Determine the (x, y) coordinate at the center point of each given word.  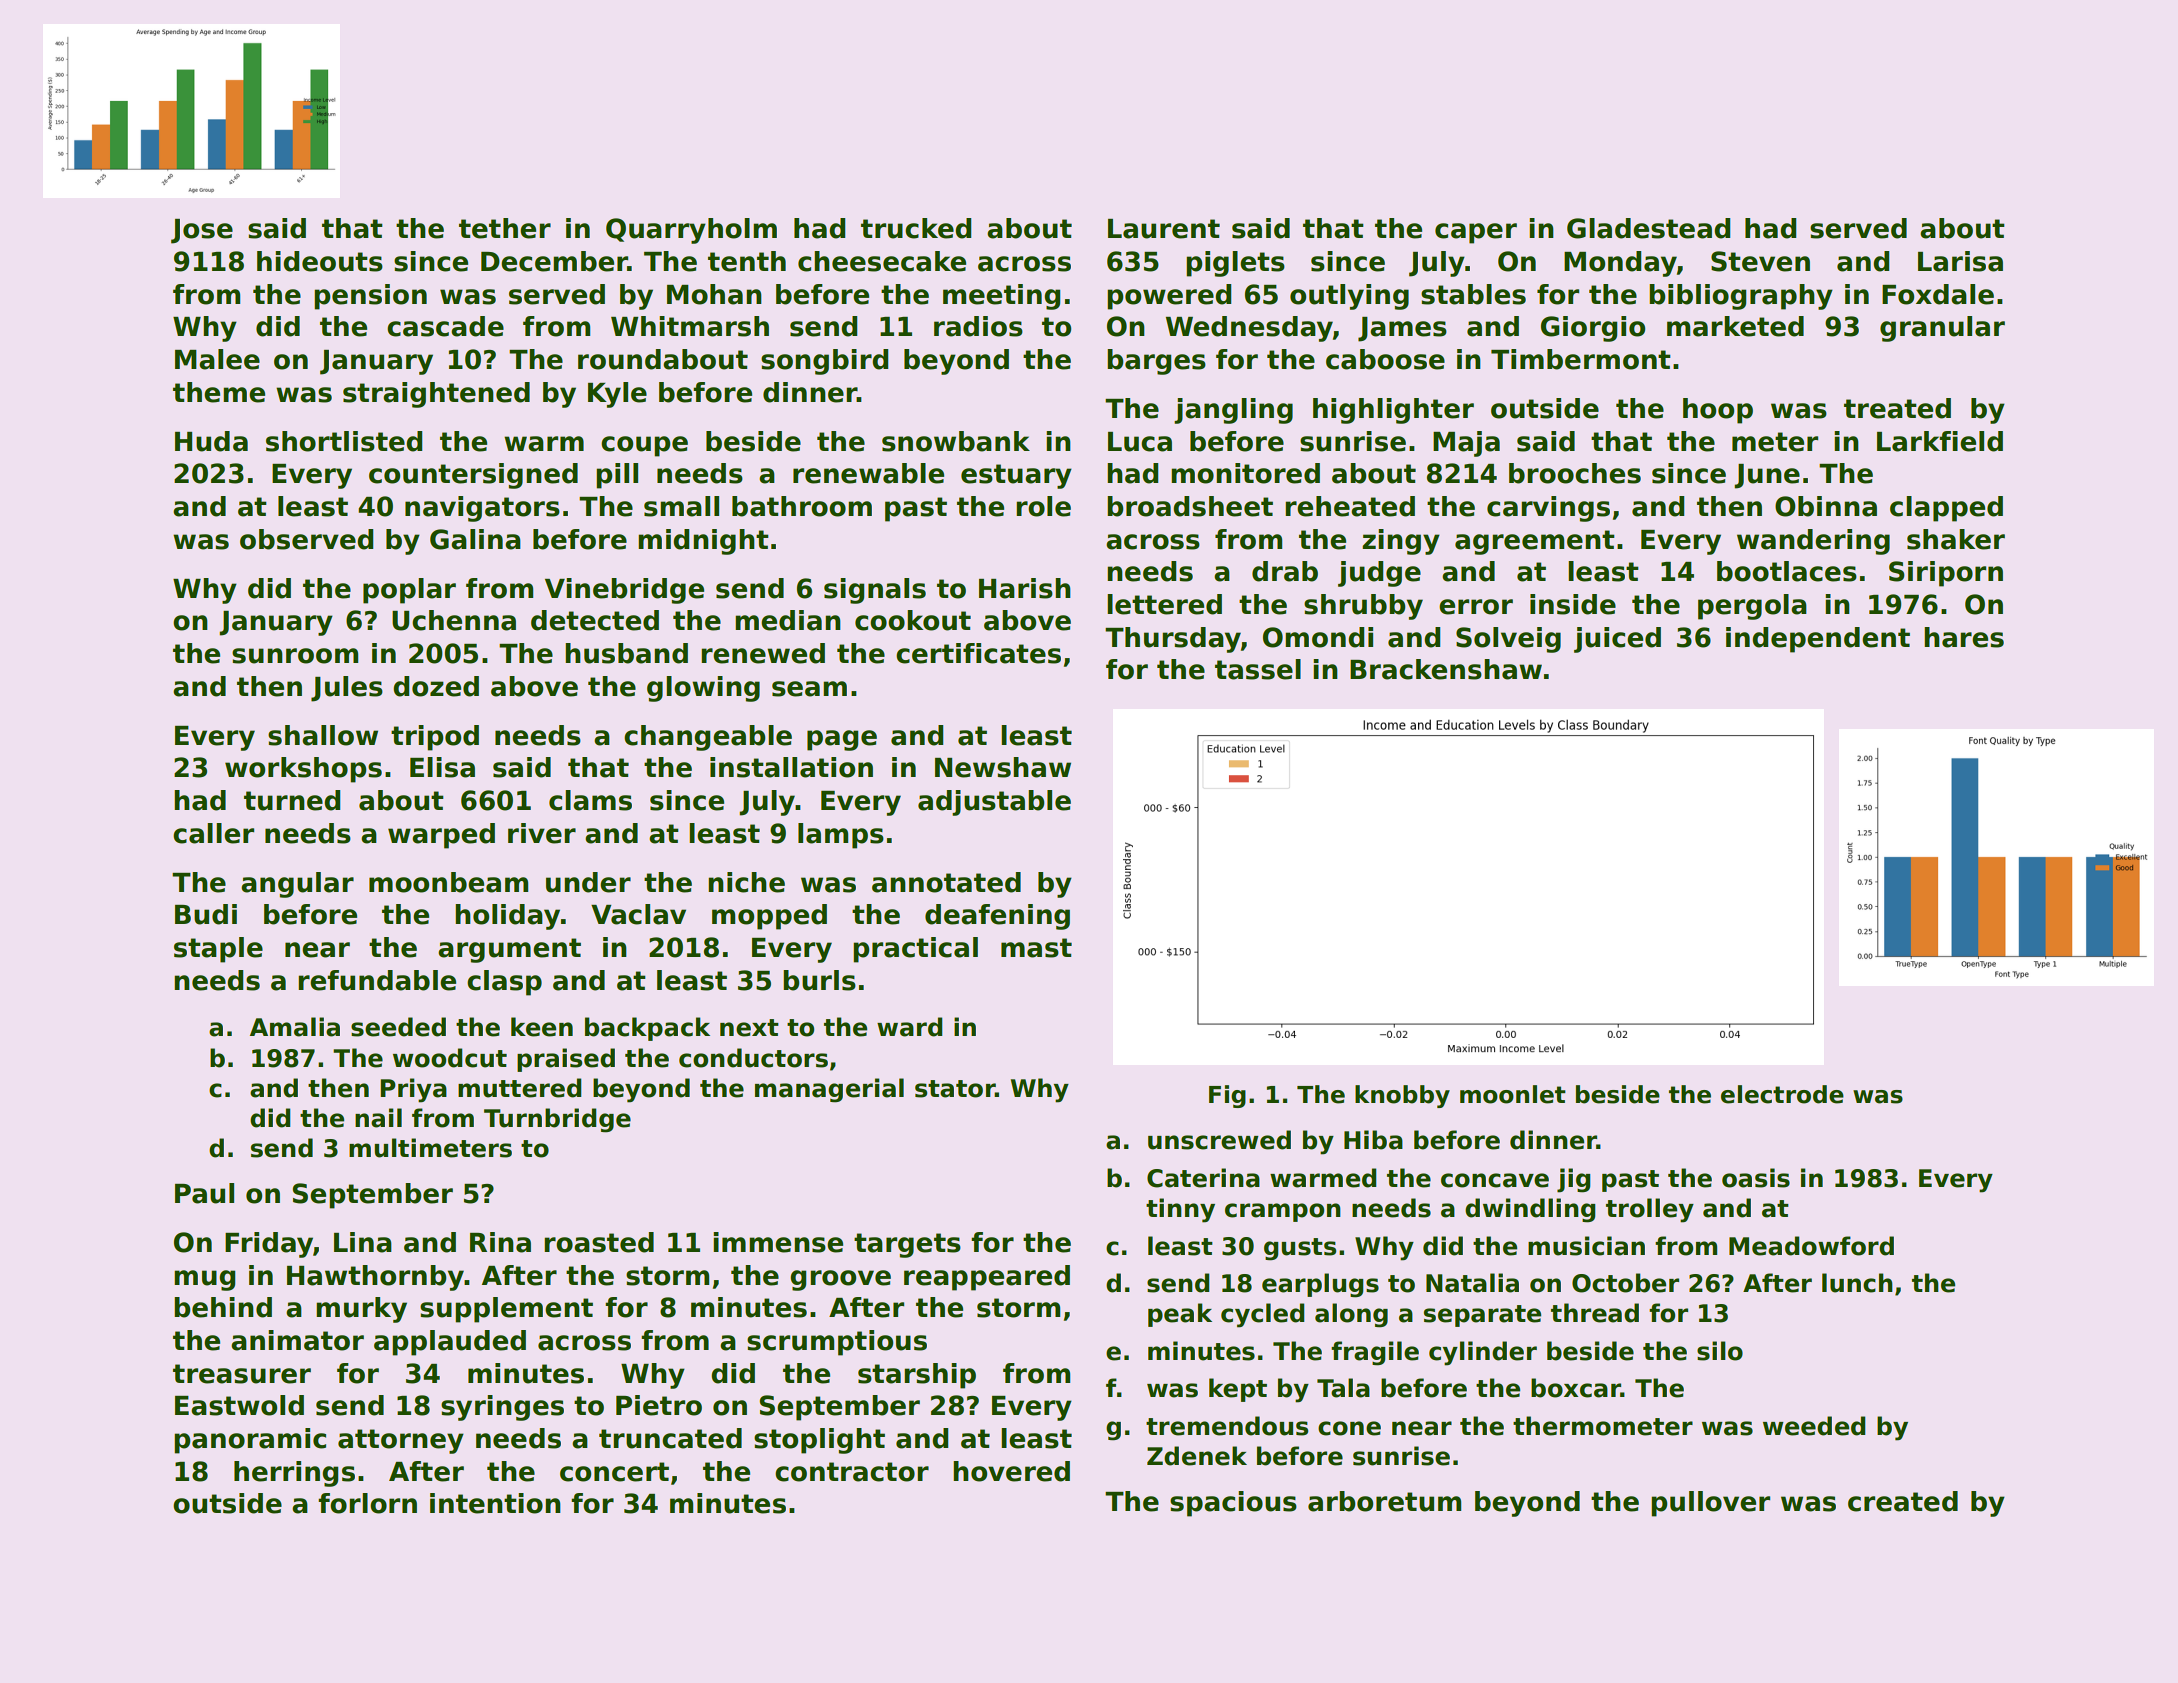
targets (907, 1245)
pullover (1710, 1504)
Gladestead (1648, 228)
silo (1720, 1351)
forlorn (367, 1503)
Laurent (1164, 229)
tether (505, 228)
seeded (398, 1027)
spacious (1233, 1504)
